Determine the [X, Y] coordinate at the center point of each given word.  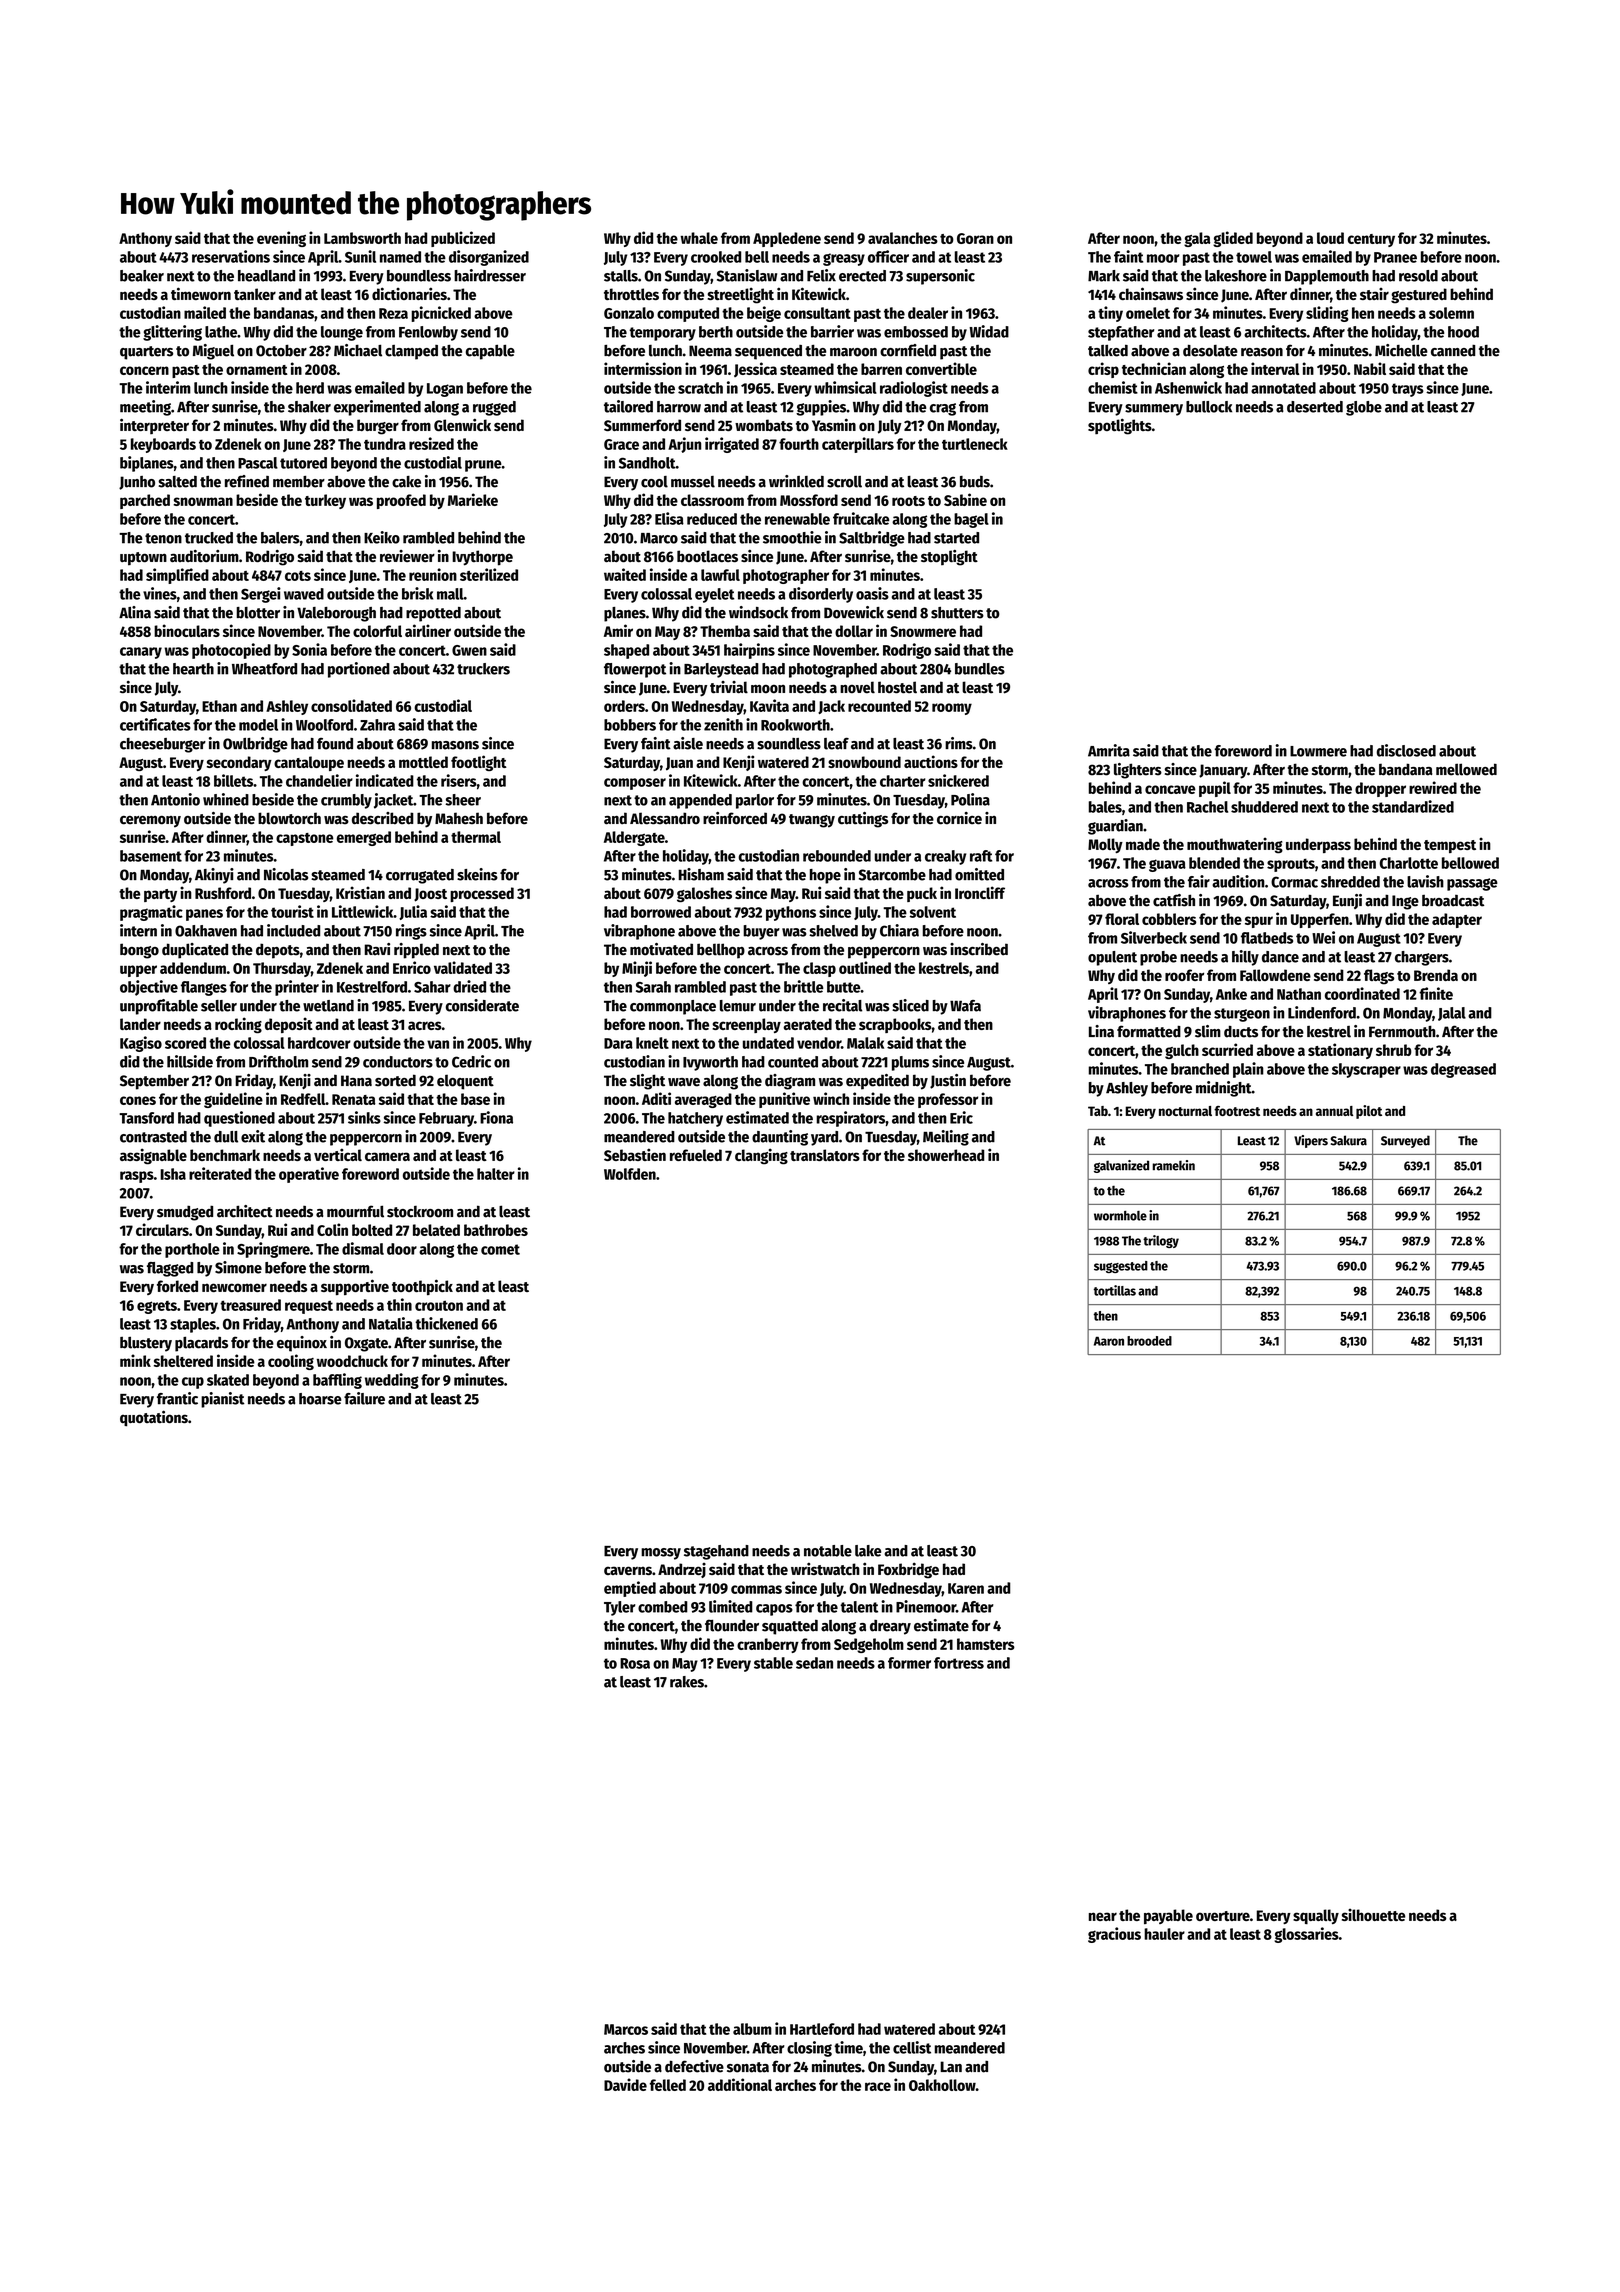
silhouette [1374, 1914]
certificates [155, 724]
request [309, 1307]
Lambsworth [362, 238]
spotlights [1120, 426]
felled [668, 2085]
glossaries [1306, 1935]
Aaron [1109, 1341]
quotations [154, 1418]
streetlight [740, 295]
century [1371, 240]
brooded [1149, 1341]
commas [756, 1589]
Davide [625, 2084]
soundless [789, 744]
